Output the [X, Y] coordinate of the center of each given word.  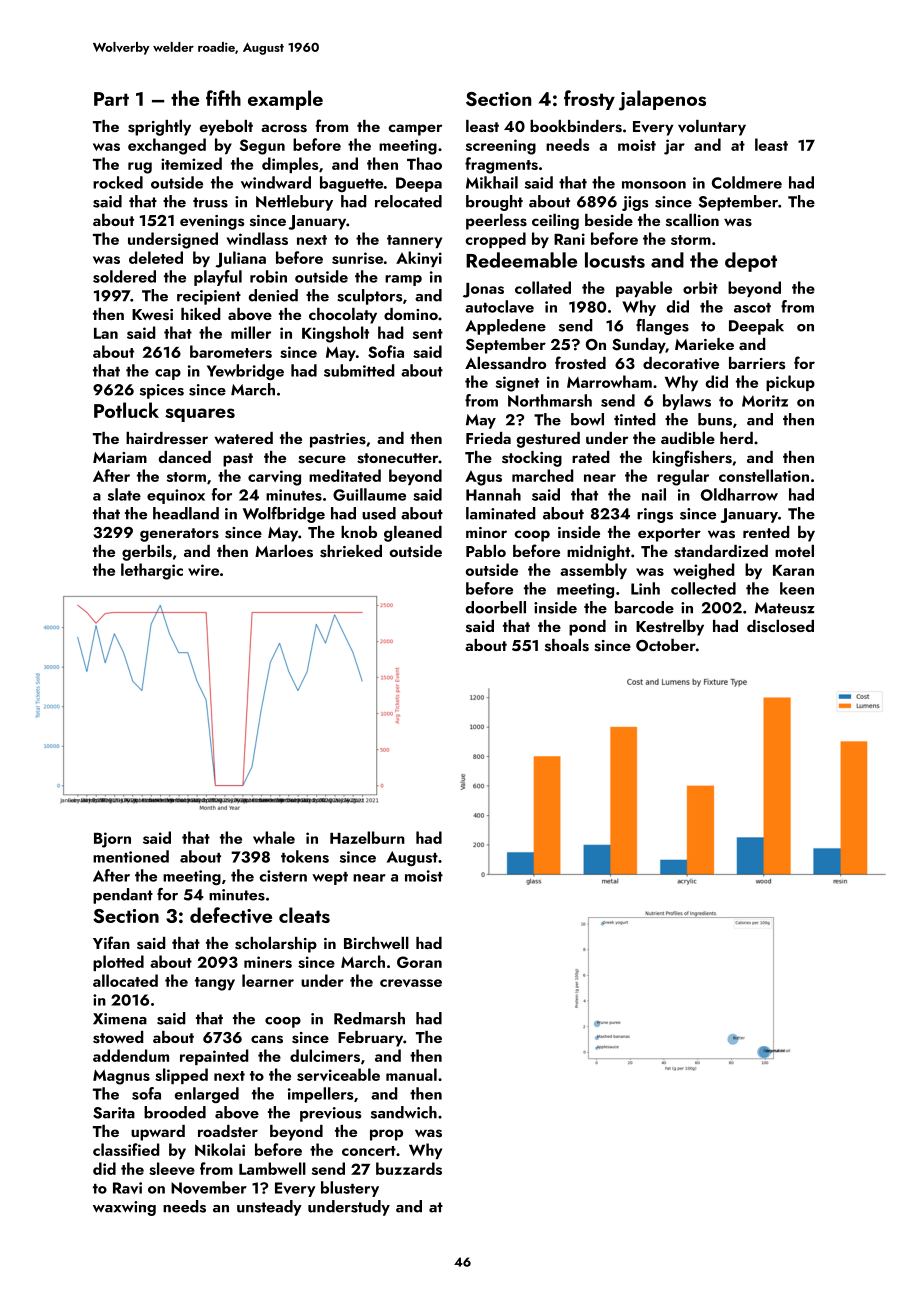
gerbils [147, 553]
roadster [228, 1131]
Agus [483, 478]
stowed [118, 1037]
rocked [118, 182]
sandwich [404, 1112]
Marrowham [609, 381]
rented [766, 532]
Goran [419, 962]
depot [751, 262]
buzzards [409, 1168]
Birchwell [376, 943]
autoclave [499, 306]
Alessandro [505, 363]
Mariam [120, 457]
